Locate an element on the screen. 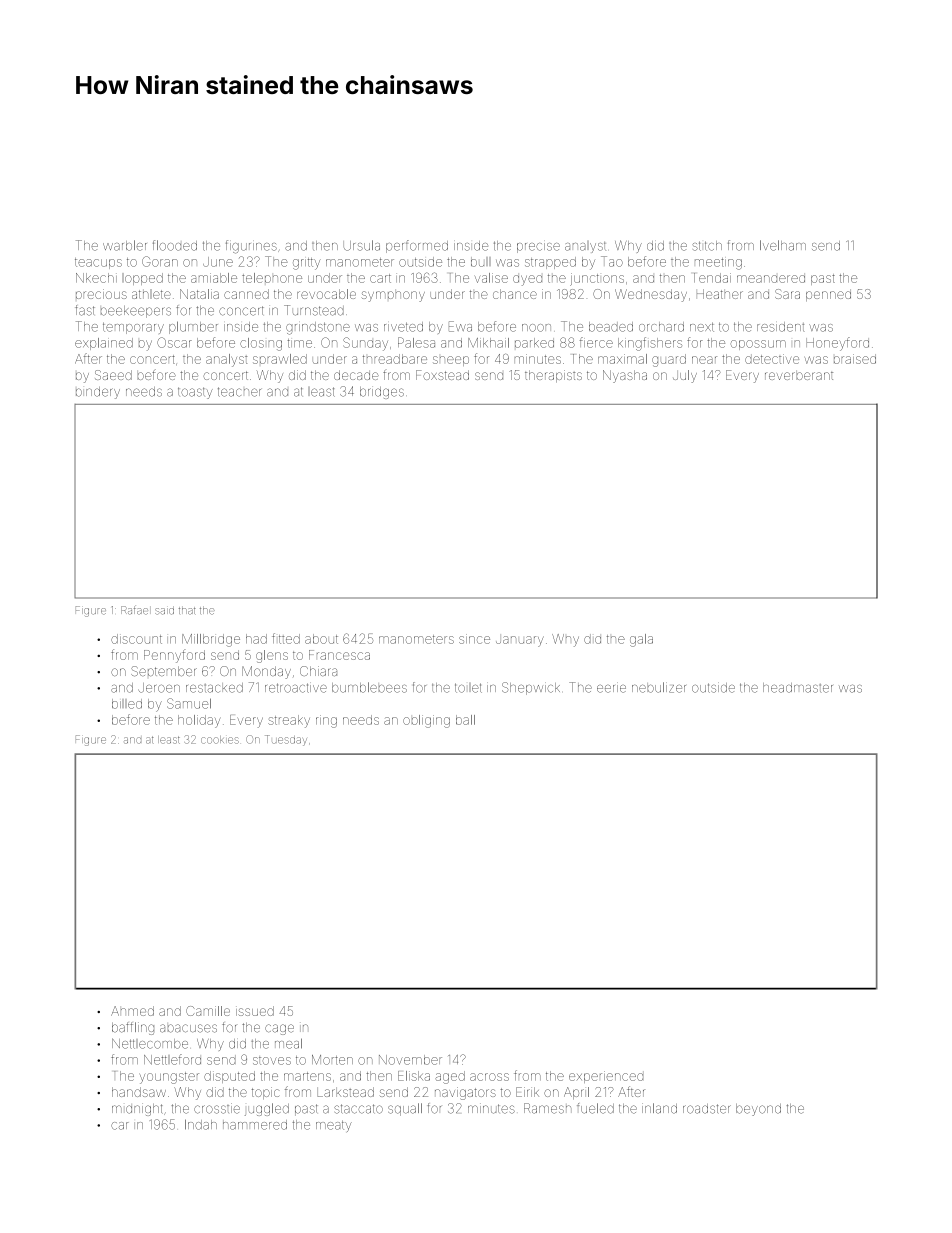 The width and height of the screenshot is (952, 1233). bumblebees is located at coordinates (369, 687).
